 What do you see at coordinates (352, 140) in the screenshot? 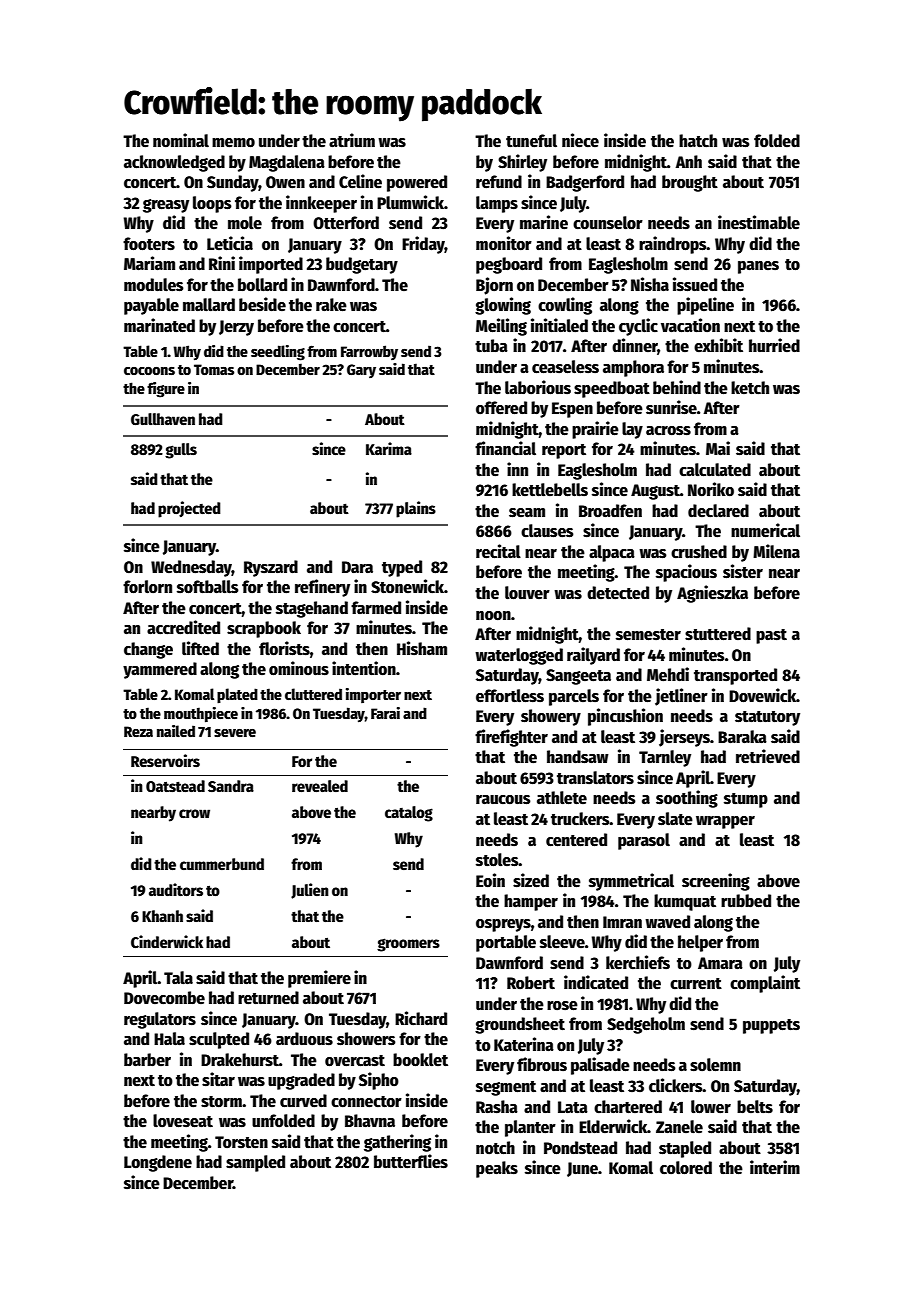
I see `atrium` at bounding box center [352, 140].
